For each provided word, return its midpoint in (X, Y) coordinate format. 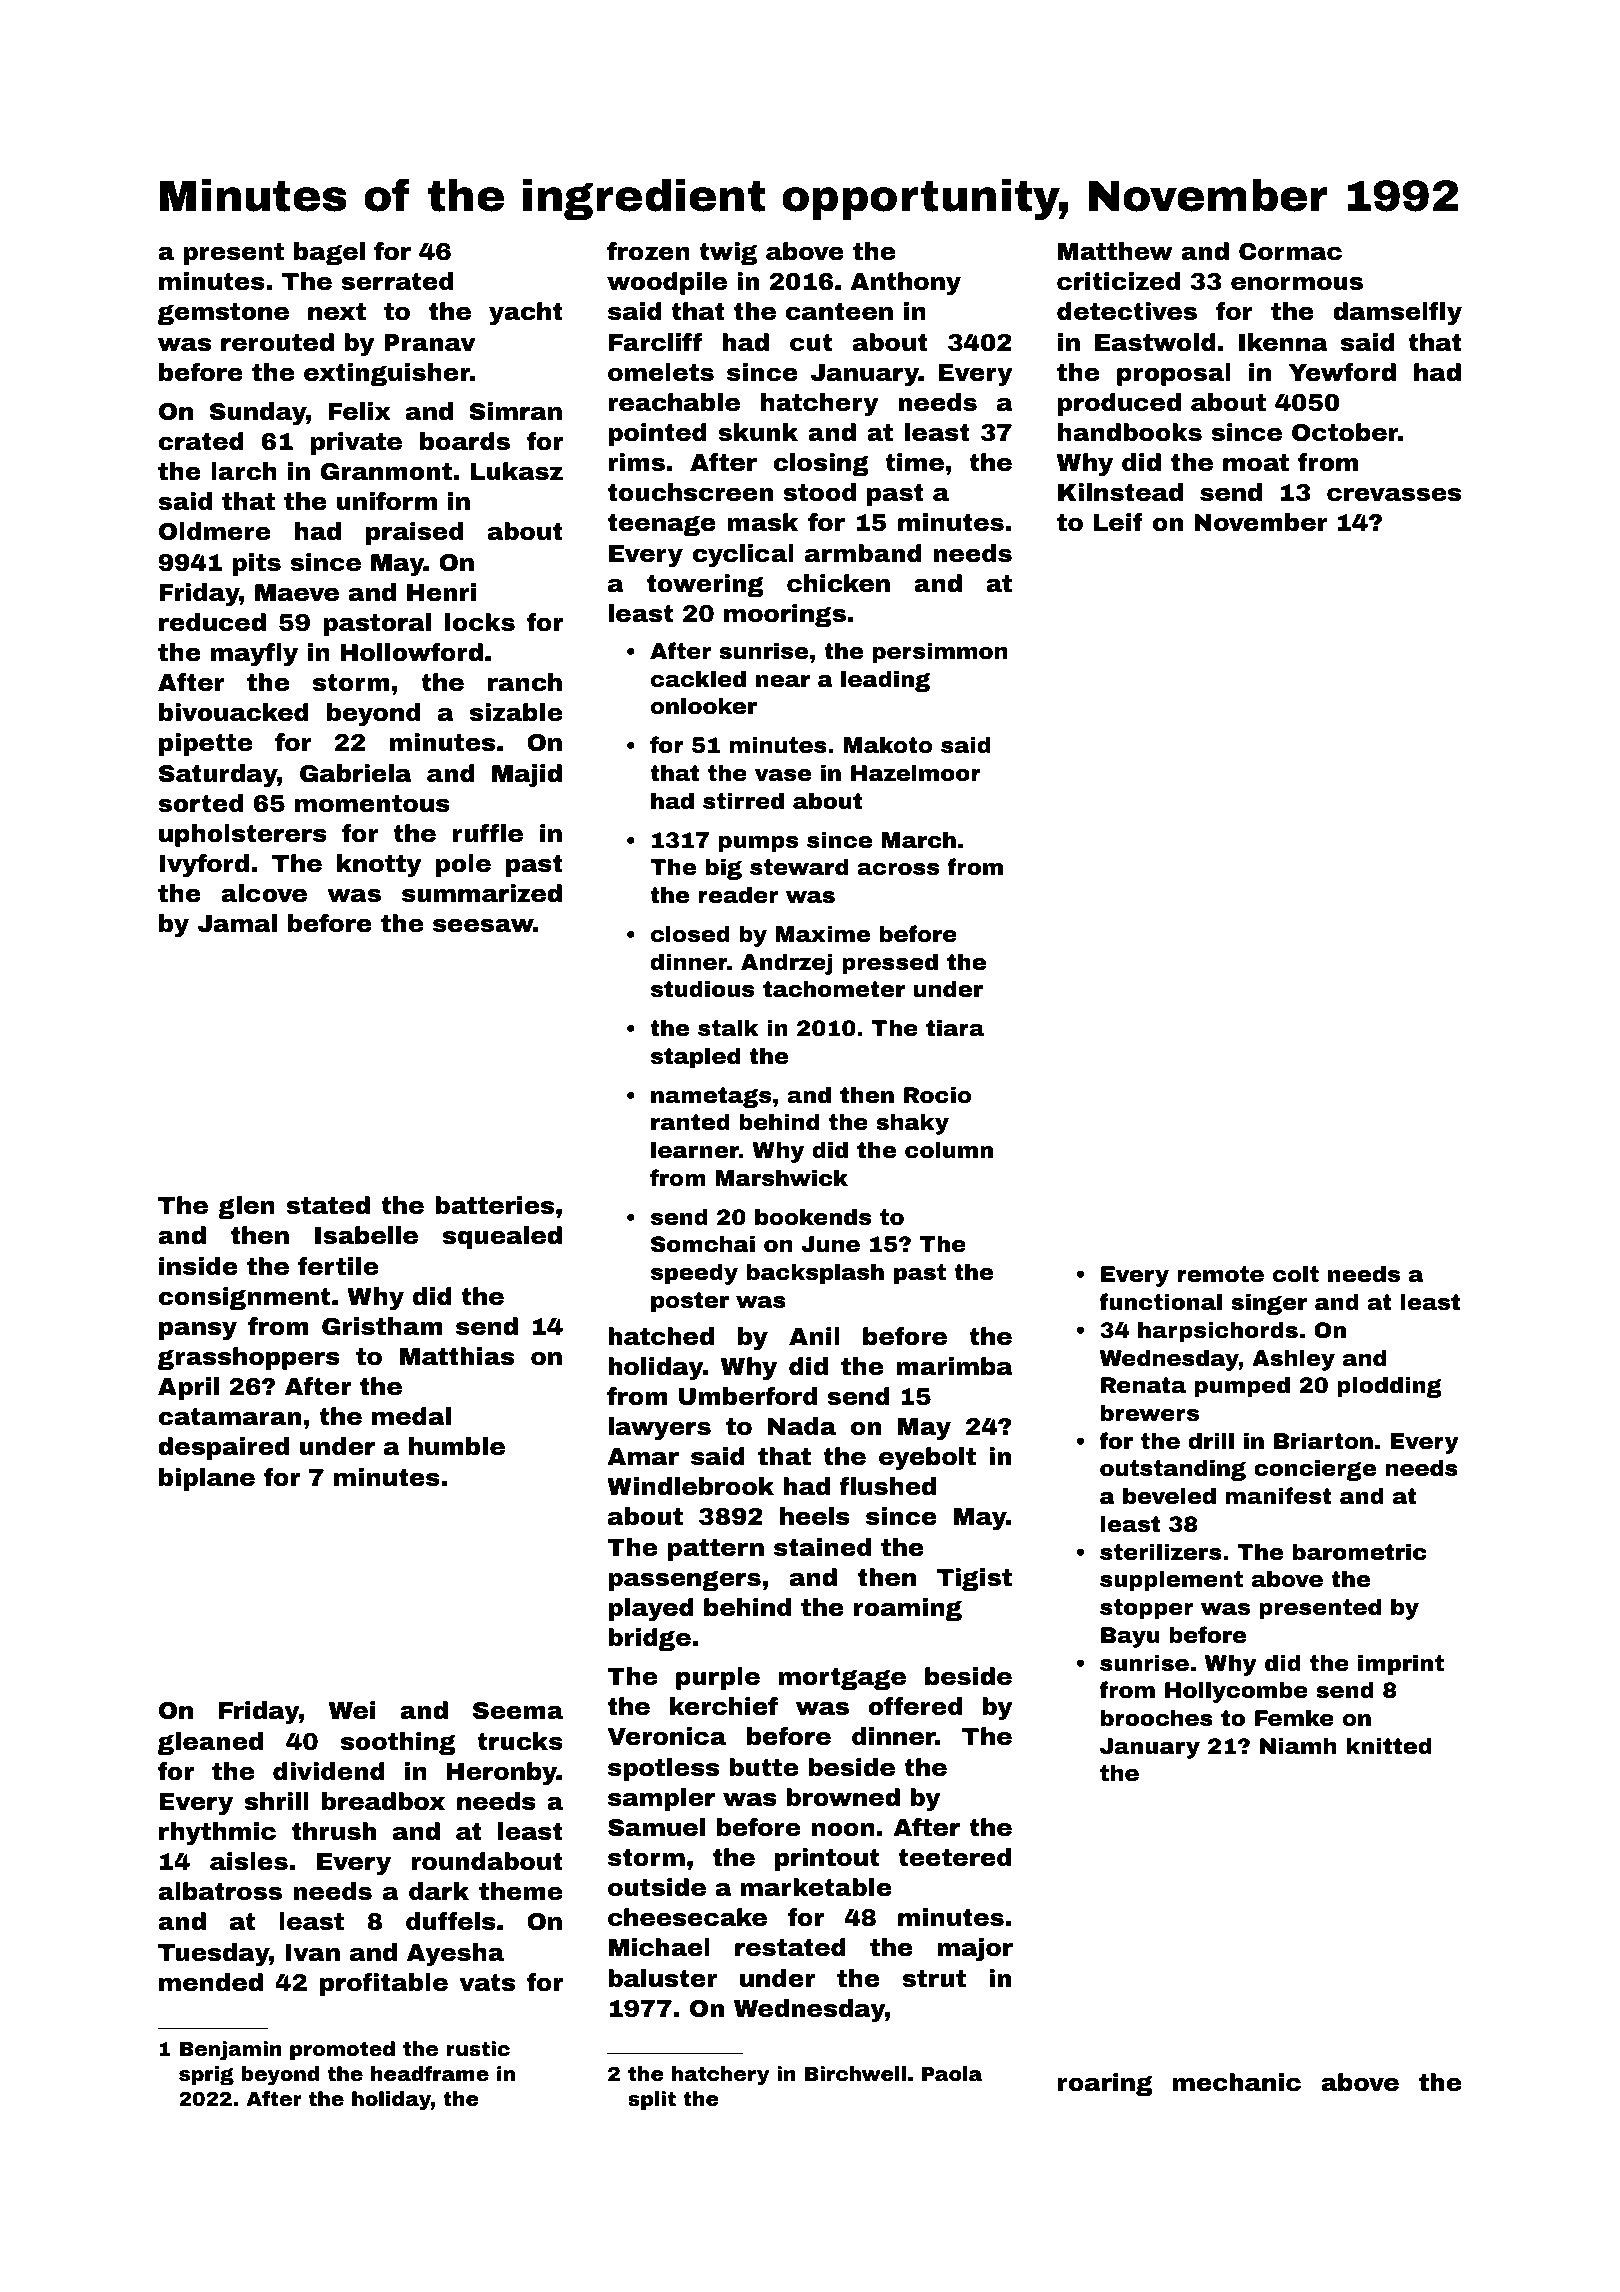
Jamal (237, 923)
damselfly (1397, 313)
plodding (1389, 1387)
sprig (206, 2076)
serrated (397, 281)
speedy (694, 1274)
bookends (813, 1217)
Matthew (1115, 251)
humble (457, 1446)
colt (1296, 1274)
